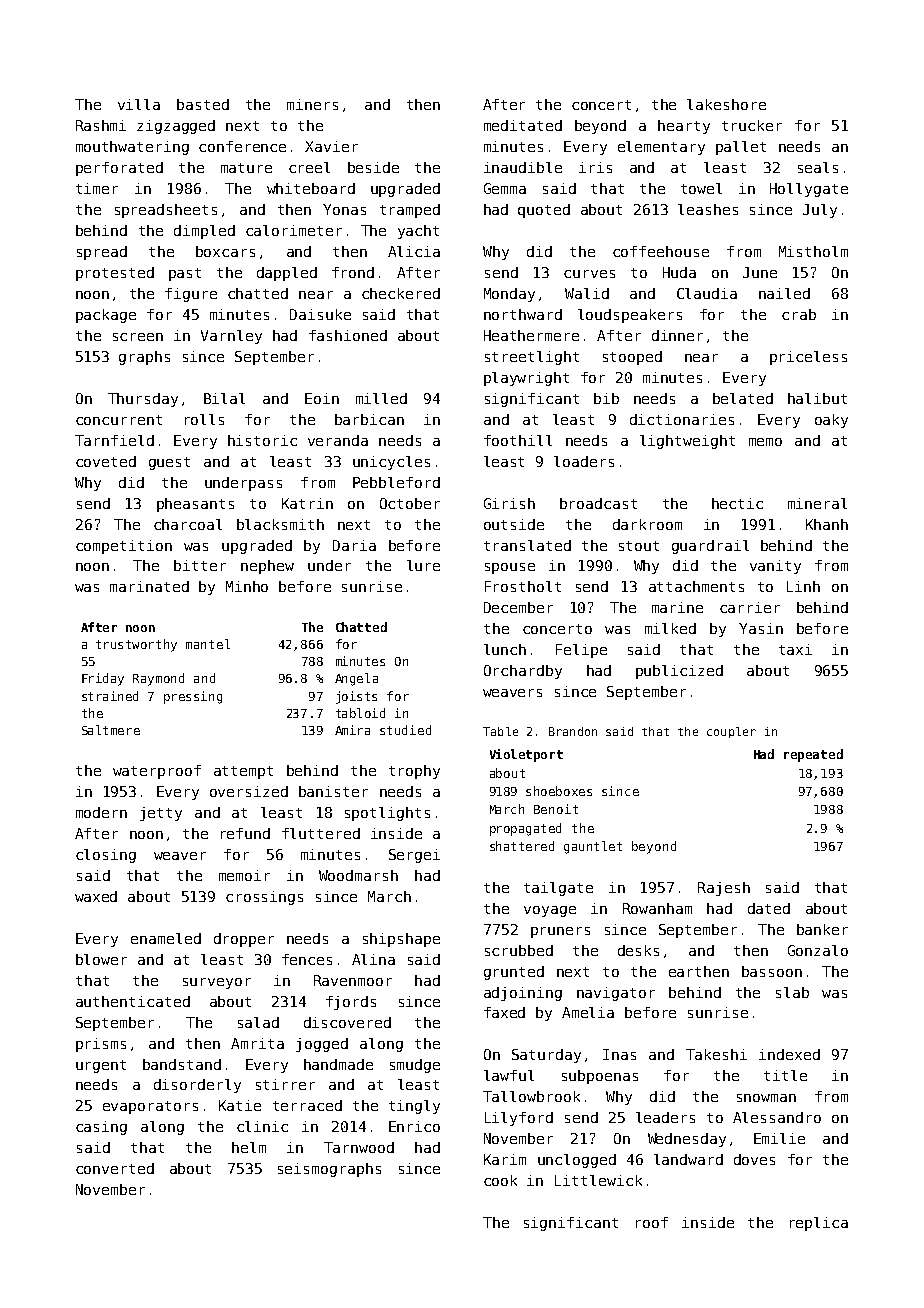  Describe the element at coordinates (827, 524) in the screenshot. I see `Khanh` at that location.
